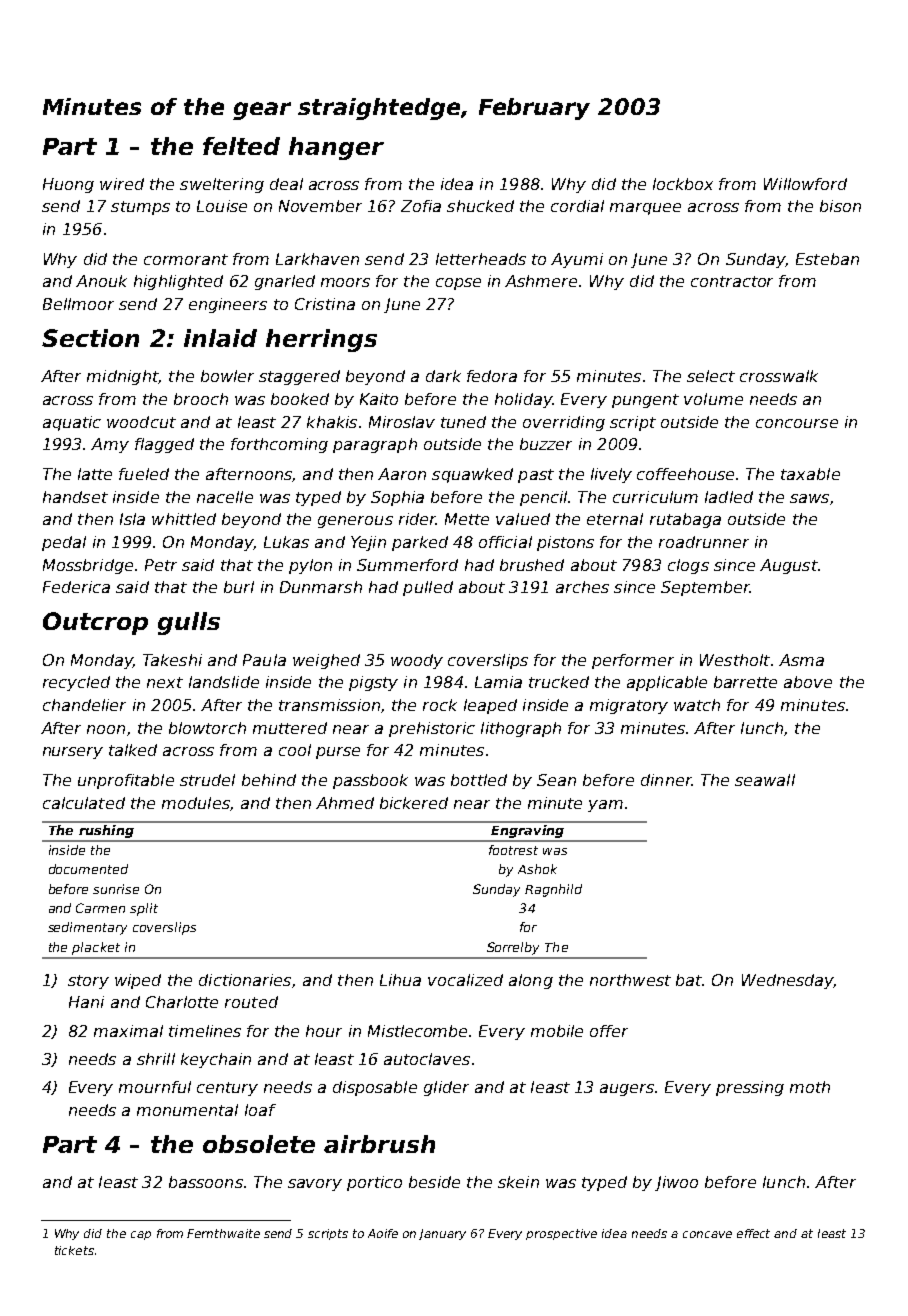 Image resolution: width=908 pixels, height=1316 pixels. I want to click on lockbox, so click(683, 184).
